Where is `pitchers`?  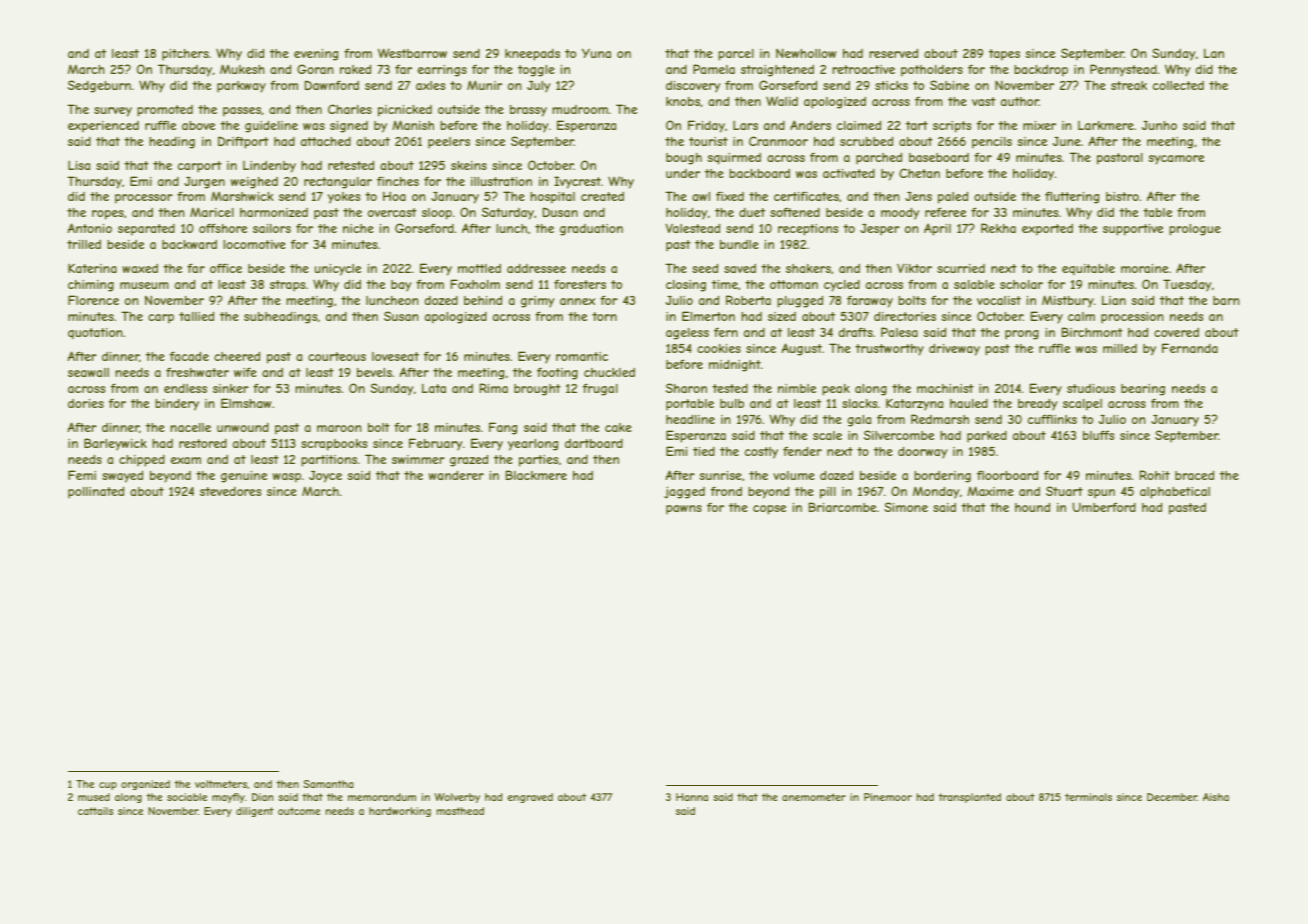
pitchers is located at coordinates (185, 55).
